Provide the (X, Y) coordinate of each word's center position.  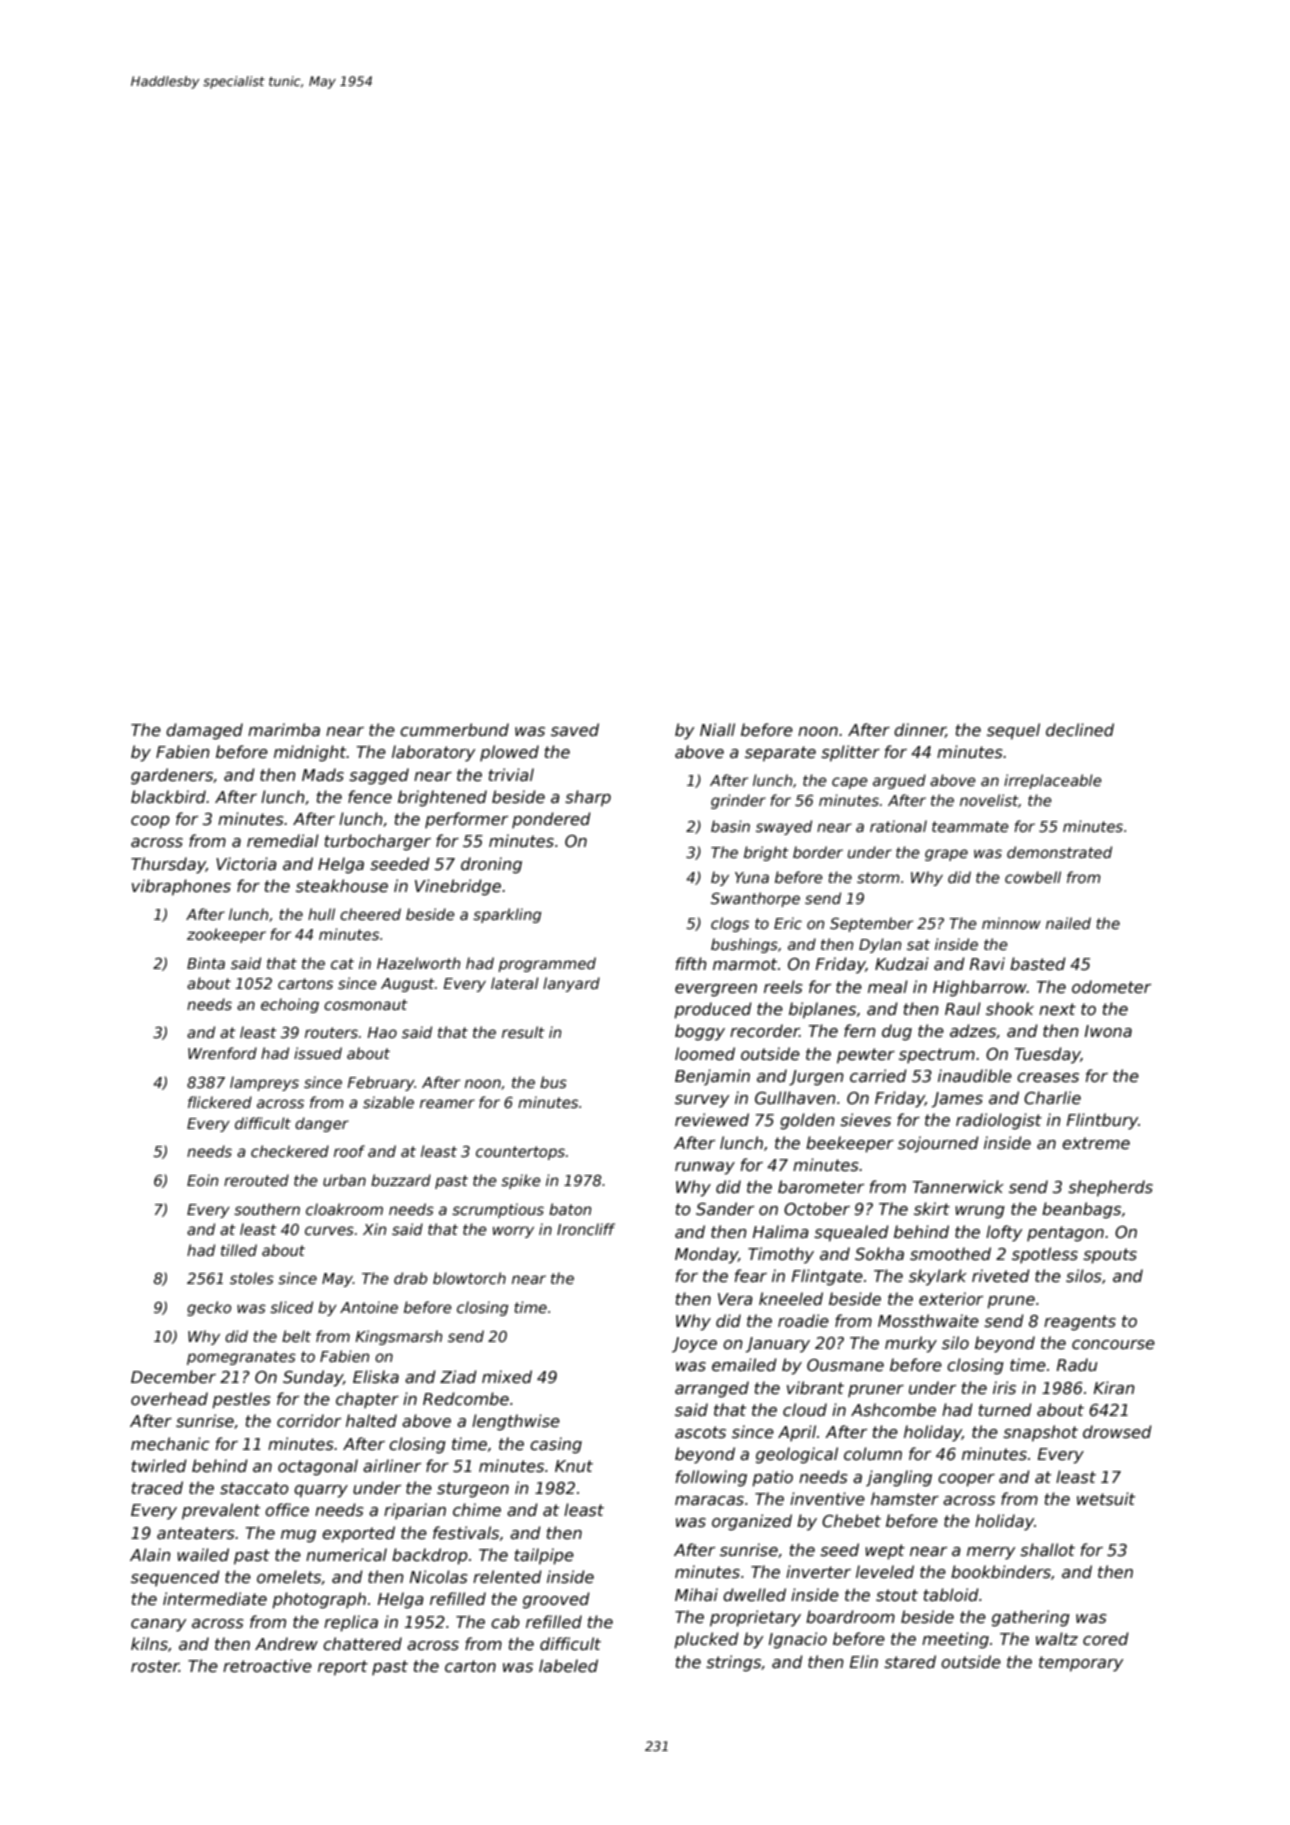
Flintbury (1102, 1121)
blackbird (168, 796)
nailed (1068, 923)
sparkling (507, 915)
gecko (209, 1308)
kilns (149, 1643)
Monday (706, 1255)
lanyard (571, 984)
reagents (1080, 1323)
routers (331, 1032)
